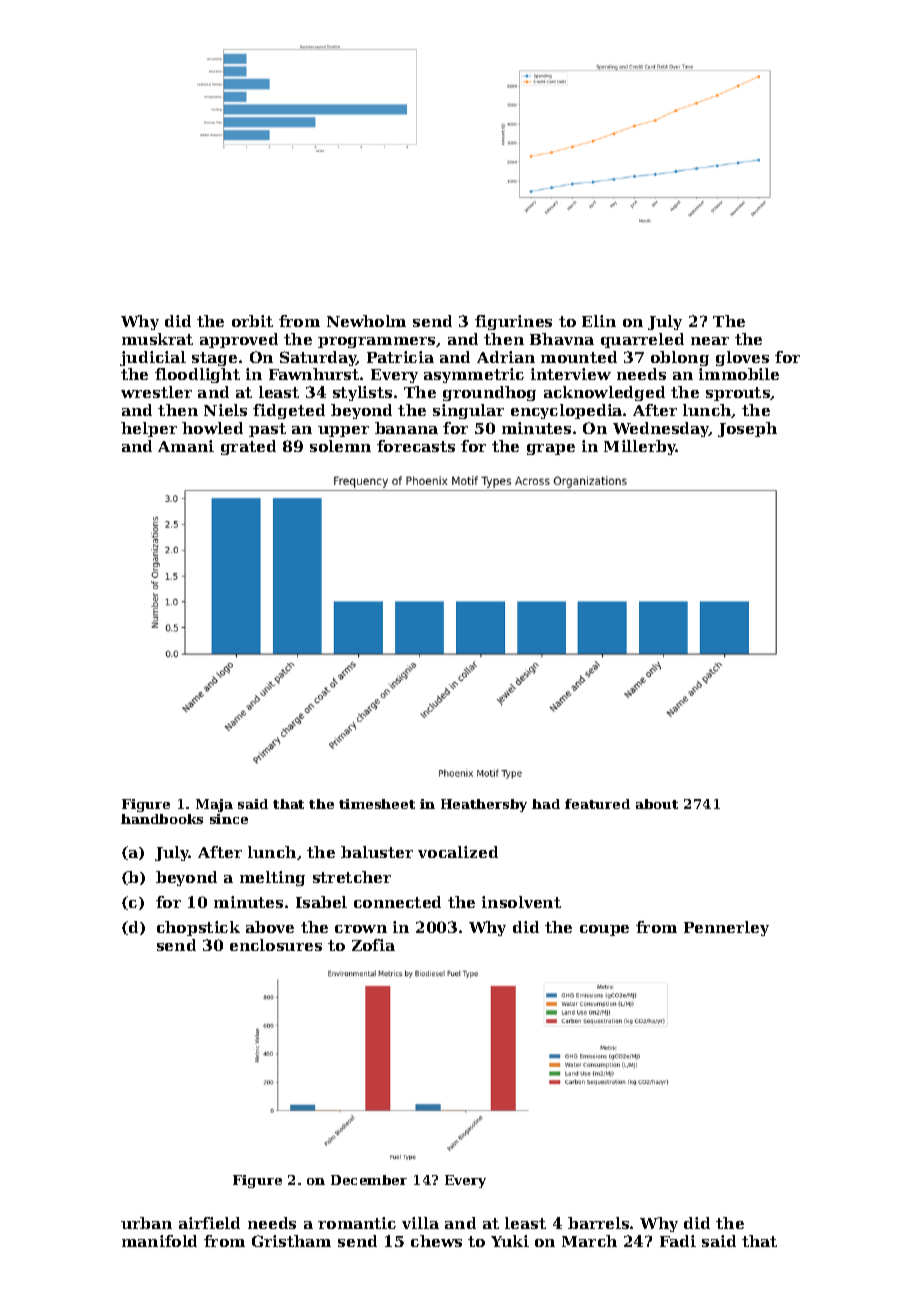  What do you see at coordinates (186, 446) in the image?
I see `Amani` at bounding box center [186, 446].
